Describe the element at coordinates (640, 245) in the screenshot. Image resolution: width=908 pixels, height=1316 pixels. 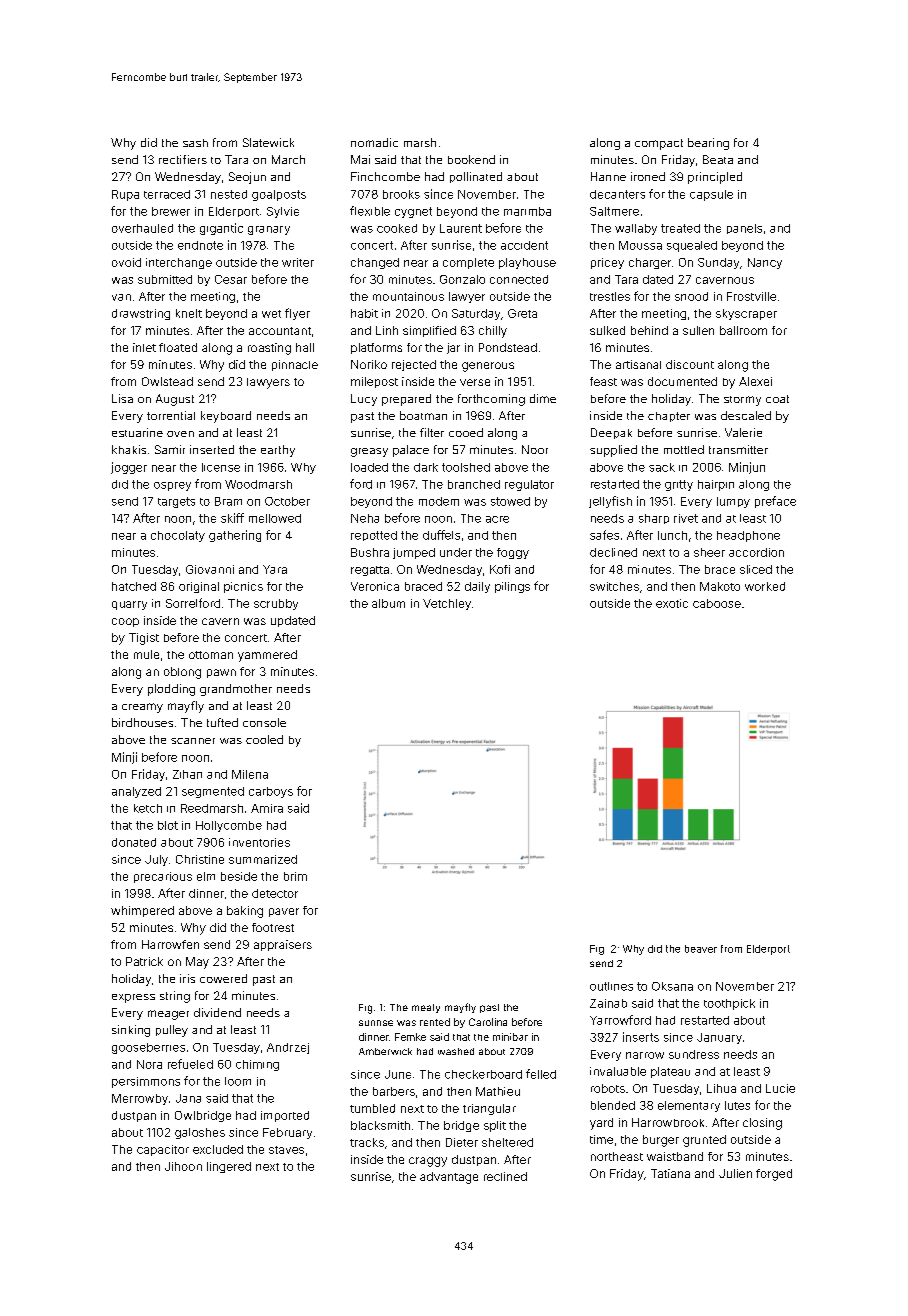
I see `Moussa` at that location.
